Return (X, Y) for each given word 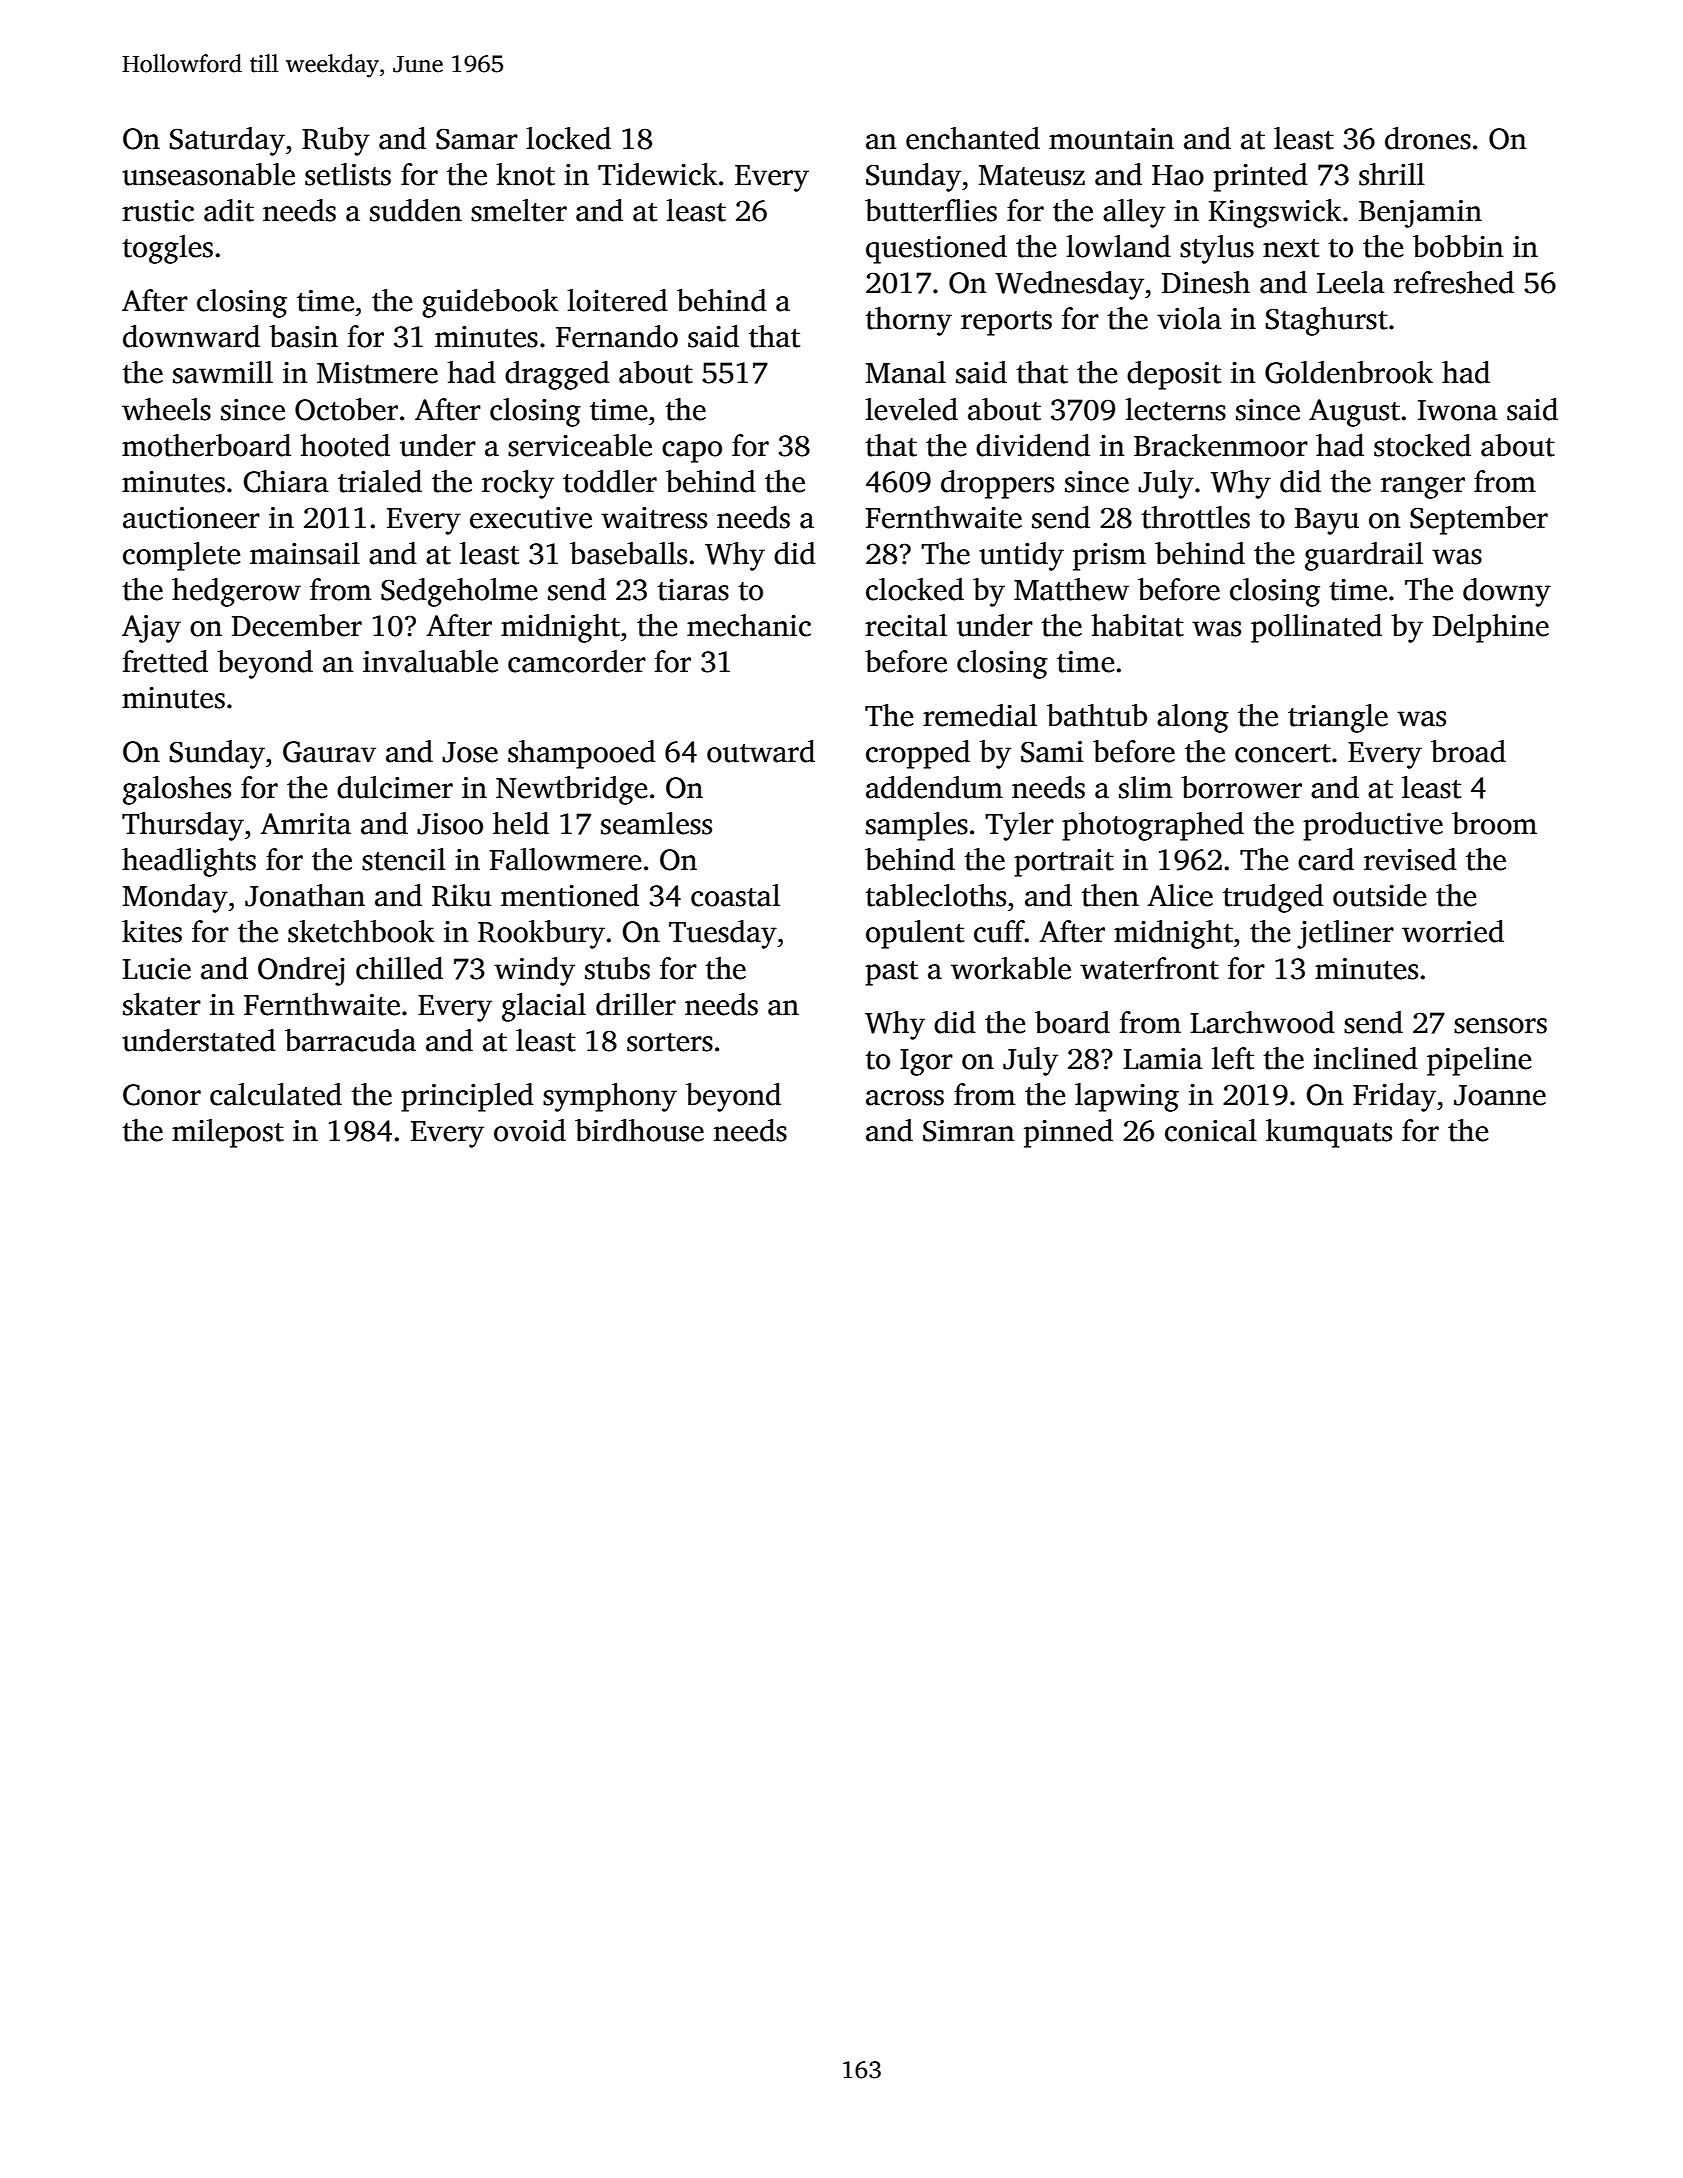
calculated (276, 1094)
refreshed (1454, 282)
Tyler (1019, 826)
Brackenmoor (1221, 445)
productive (1373, 826)
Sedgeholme (459, 592)
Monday (175, 898)
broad (1468, 751)
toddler (610, 481)
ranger (1423, 488)
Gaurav (329, 752)
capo (692, 452)
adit (229, 210)
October (346, 409)
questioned (936, 249)
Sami (1052, 752)
